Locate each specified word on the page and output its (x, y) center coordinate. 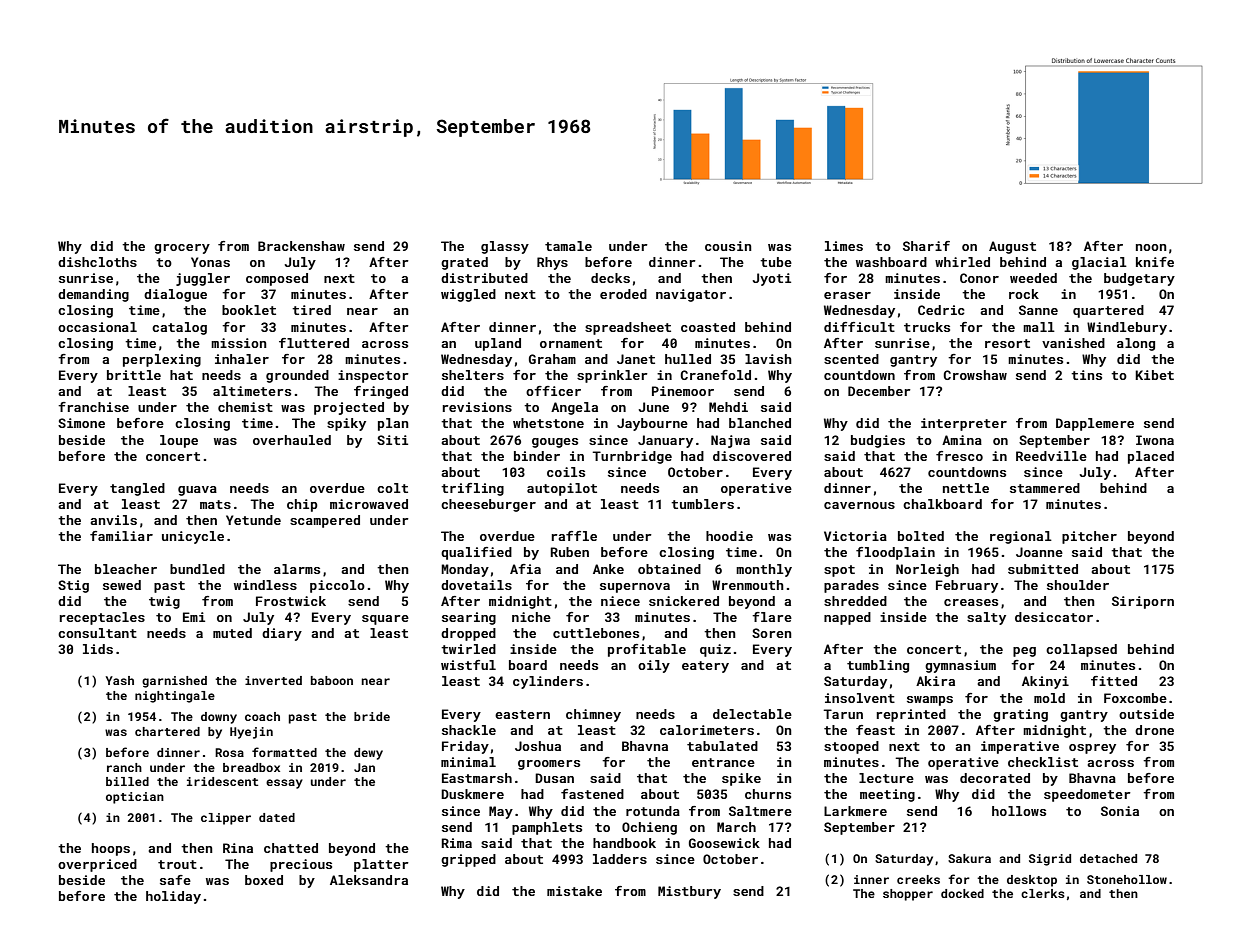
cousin (728, 246)
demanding (93, 295)
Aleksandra (369, 880)
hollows (1019, 811)
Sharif (926, 246)
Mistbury (689, 892)
